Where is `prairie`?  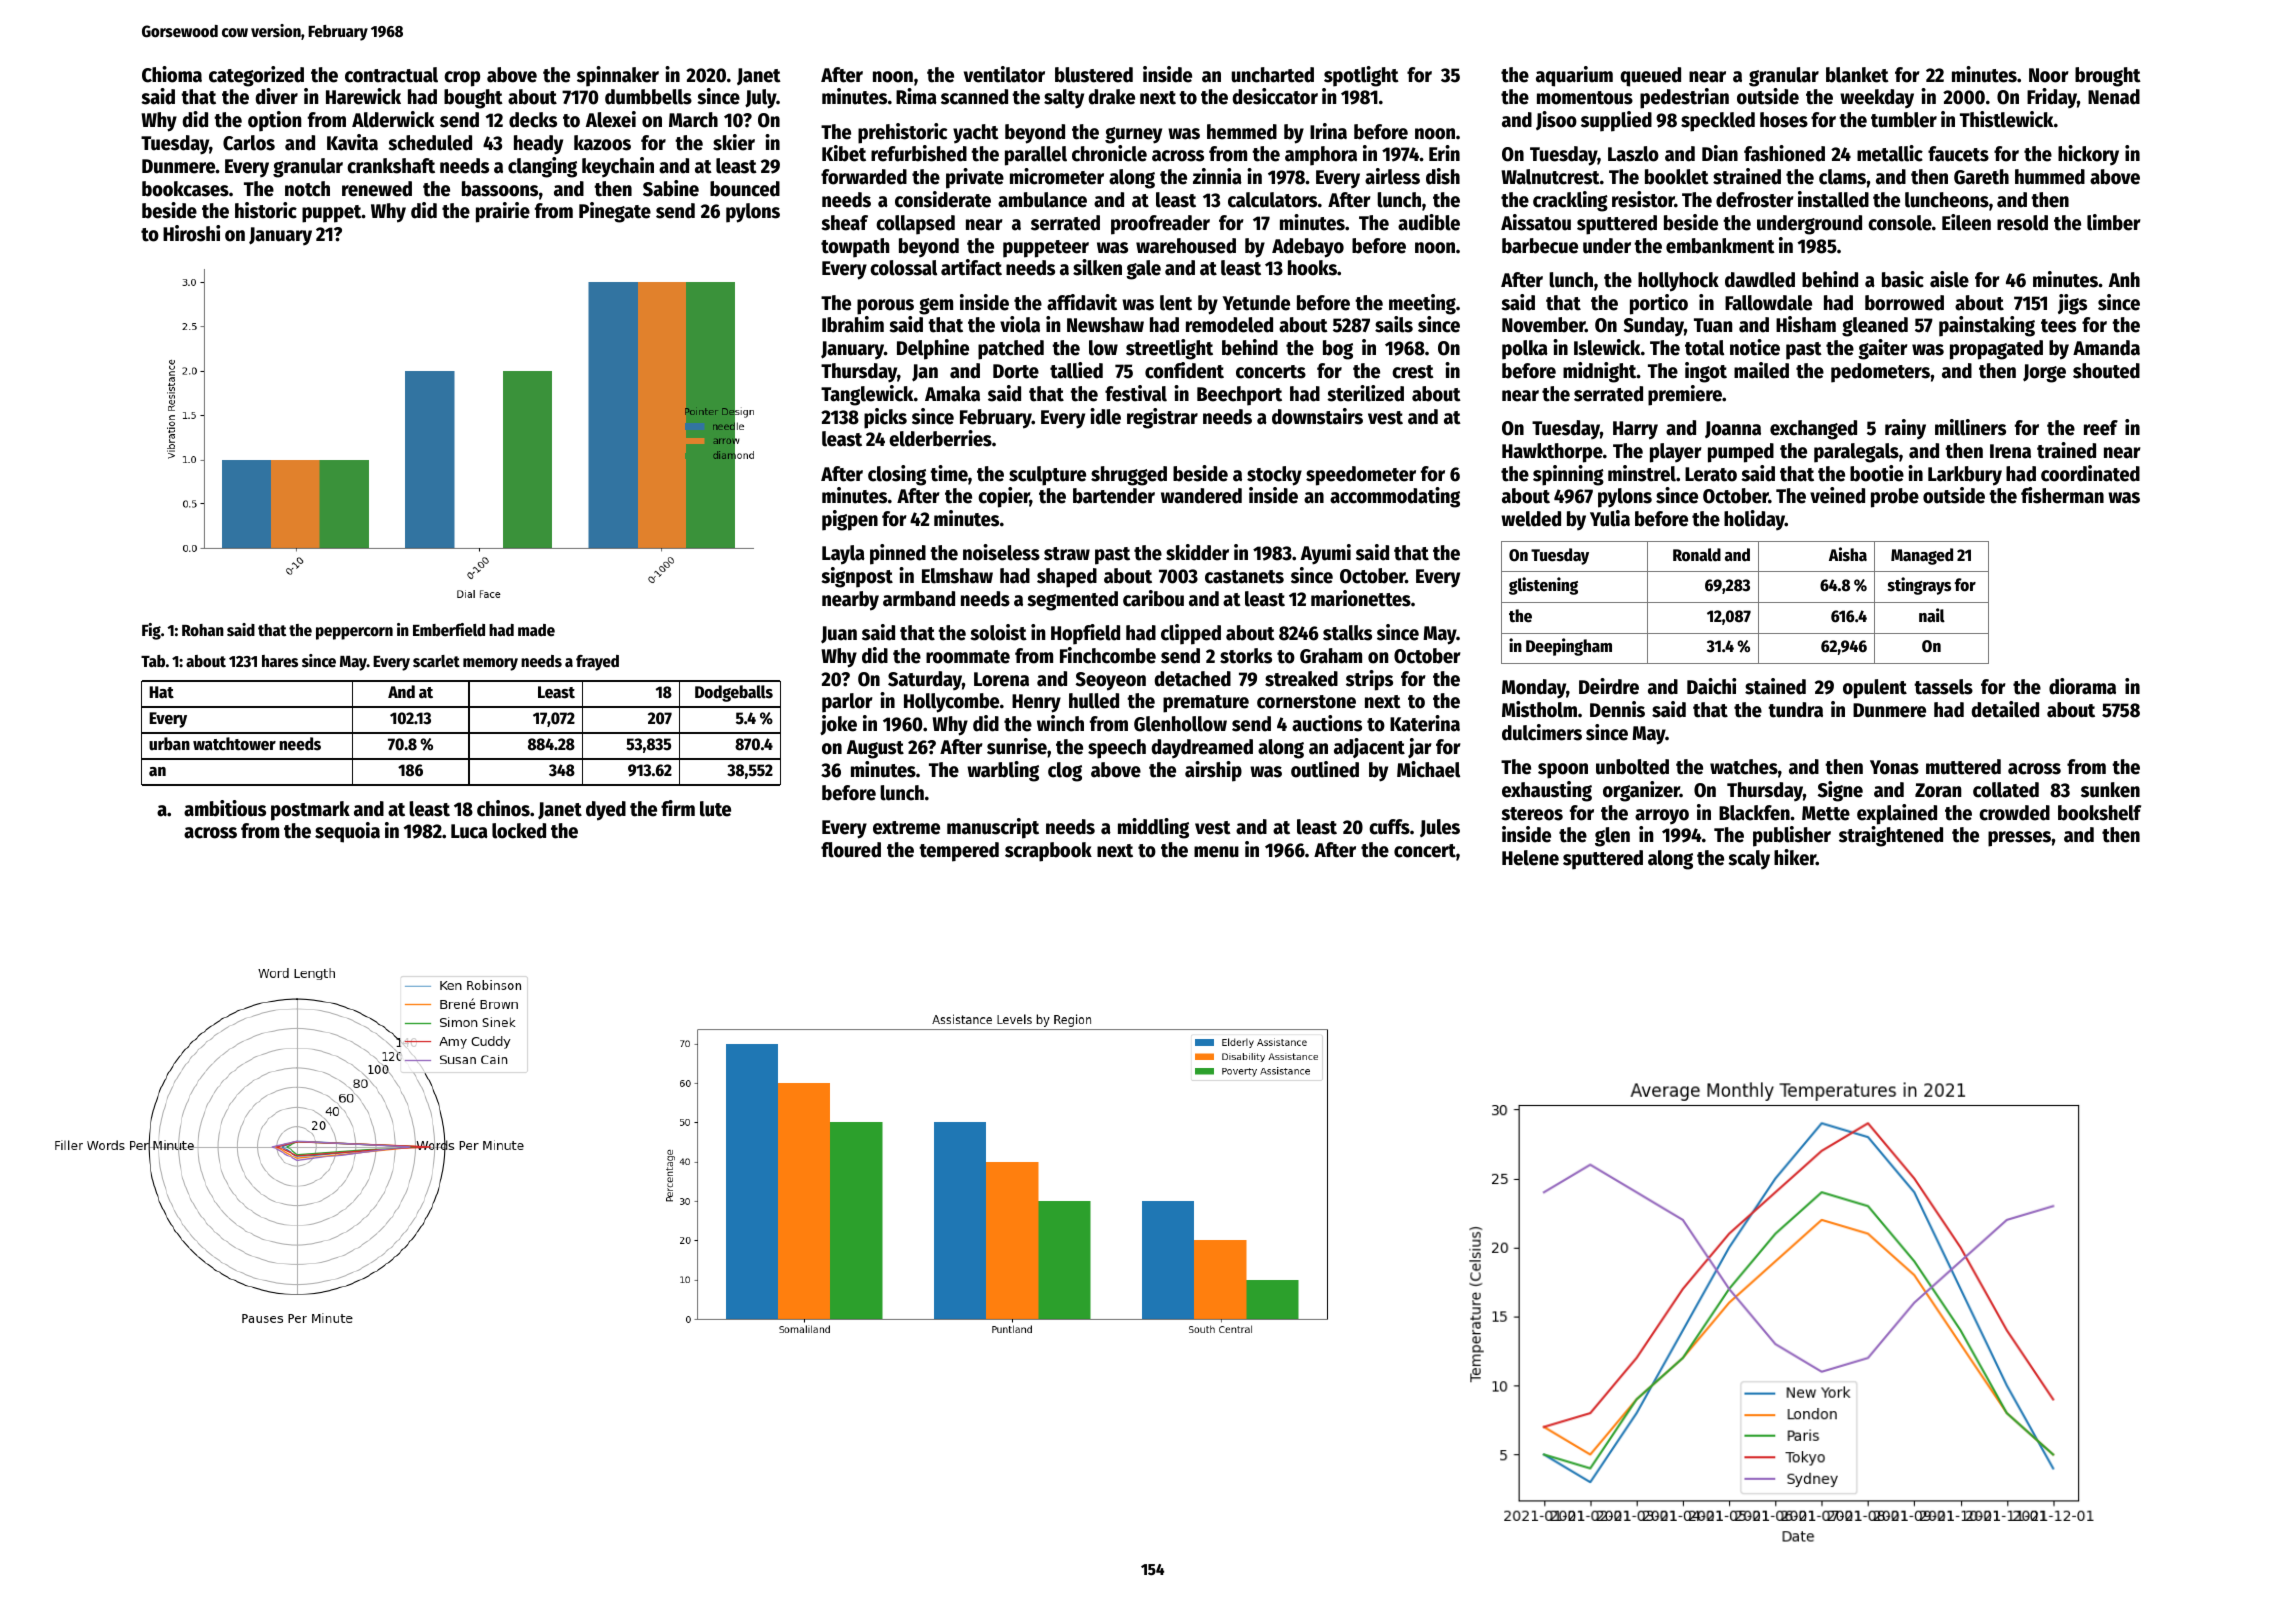
prairie is located at coordinates (503, 212).
